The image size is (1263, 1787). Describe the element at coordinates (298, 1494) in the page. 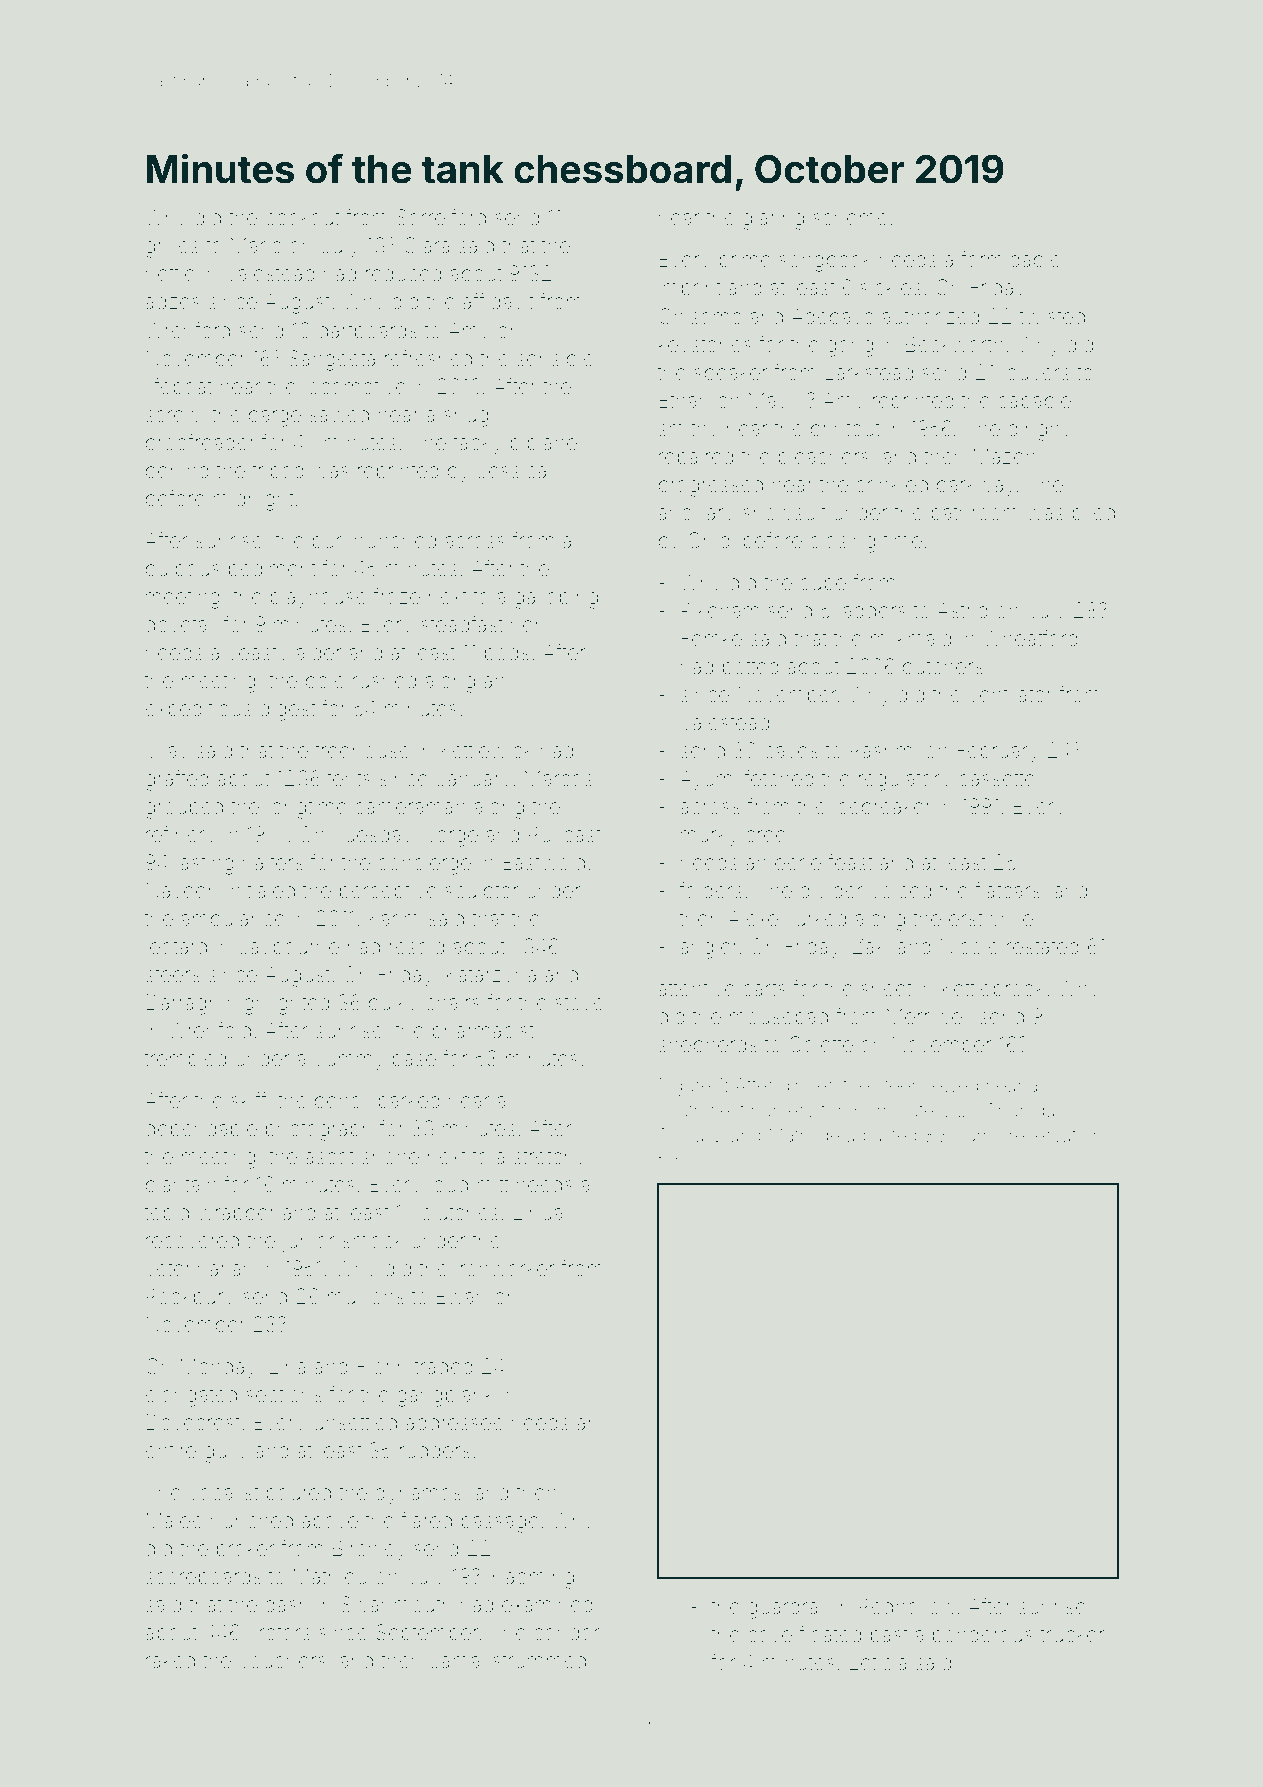

I see `poured` at that location.
